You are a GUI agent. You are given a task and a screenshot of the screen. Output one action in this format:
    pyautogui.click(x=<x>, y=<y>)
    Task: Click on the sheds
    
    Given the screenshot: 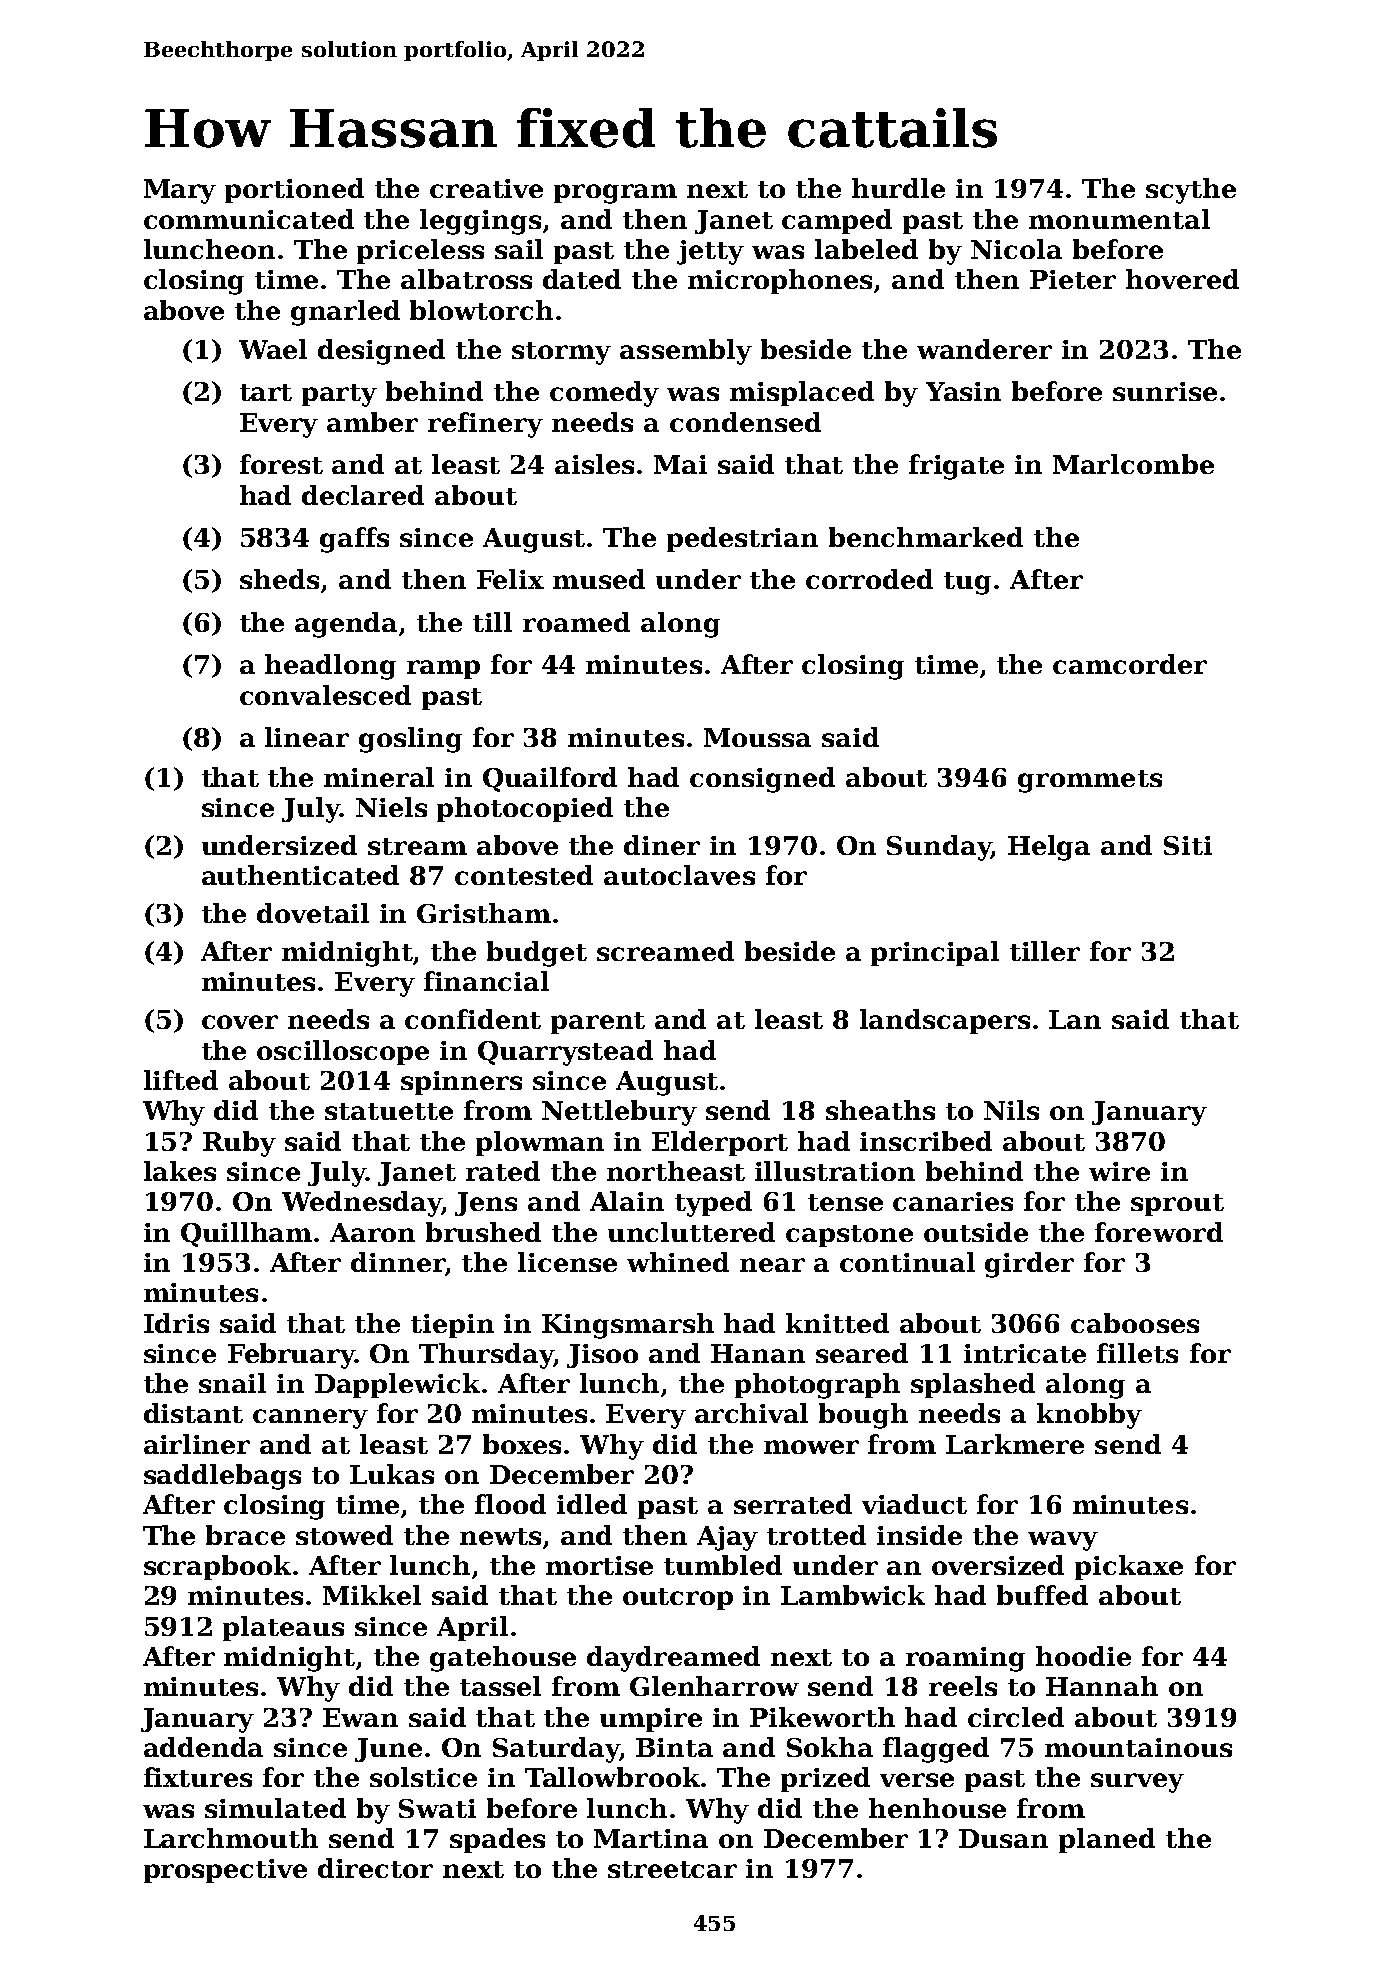 What is the action you would take?
    pyautogui.click(x=279, y=579)
